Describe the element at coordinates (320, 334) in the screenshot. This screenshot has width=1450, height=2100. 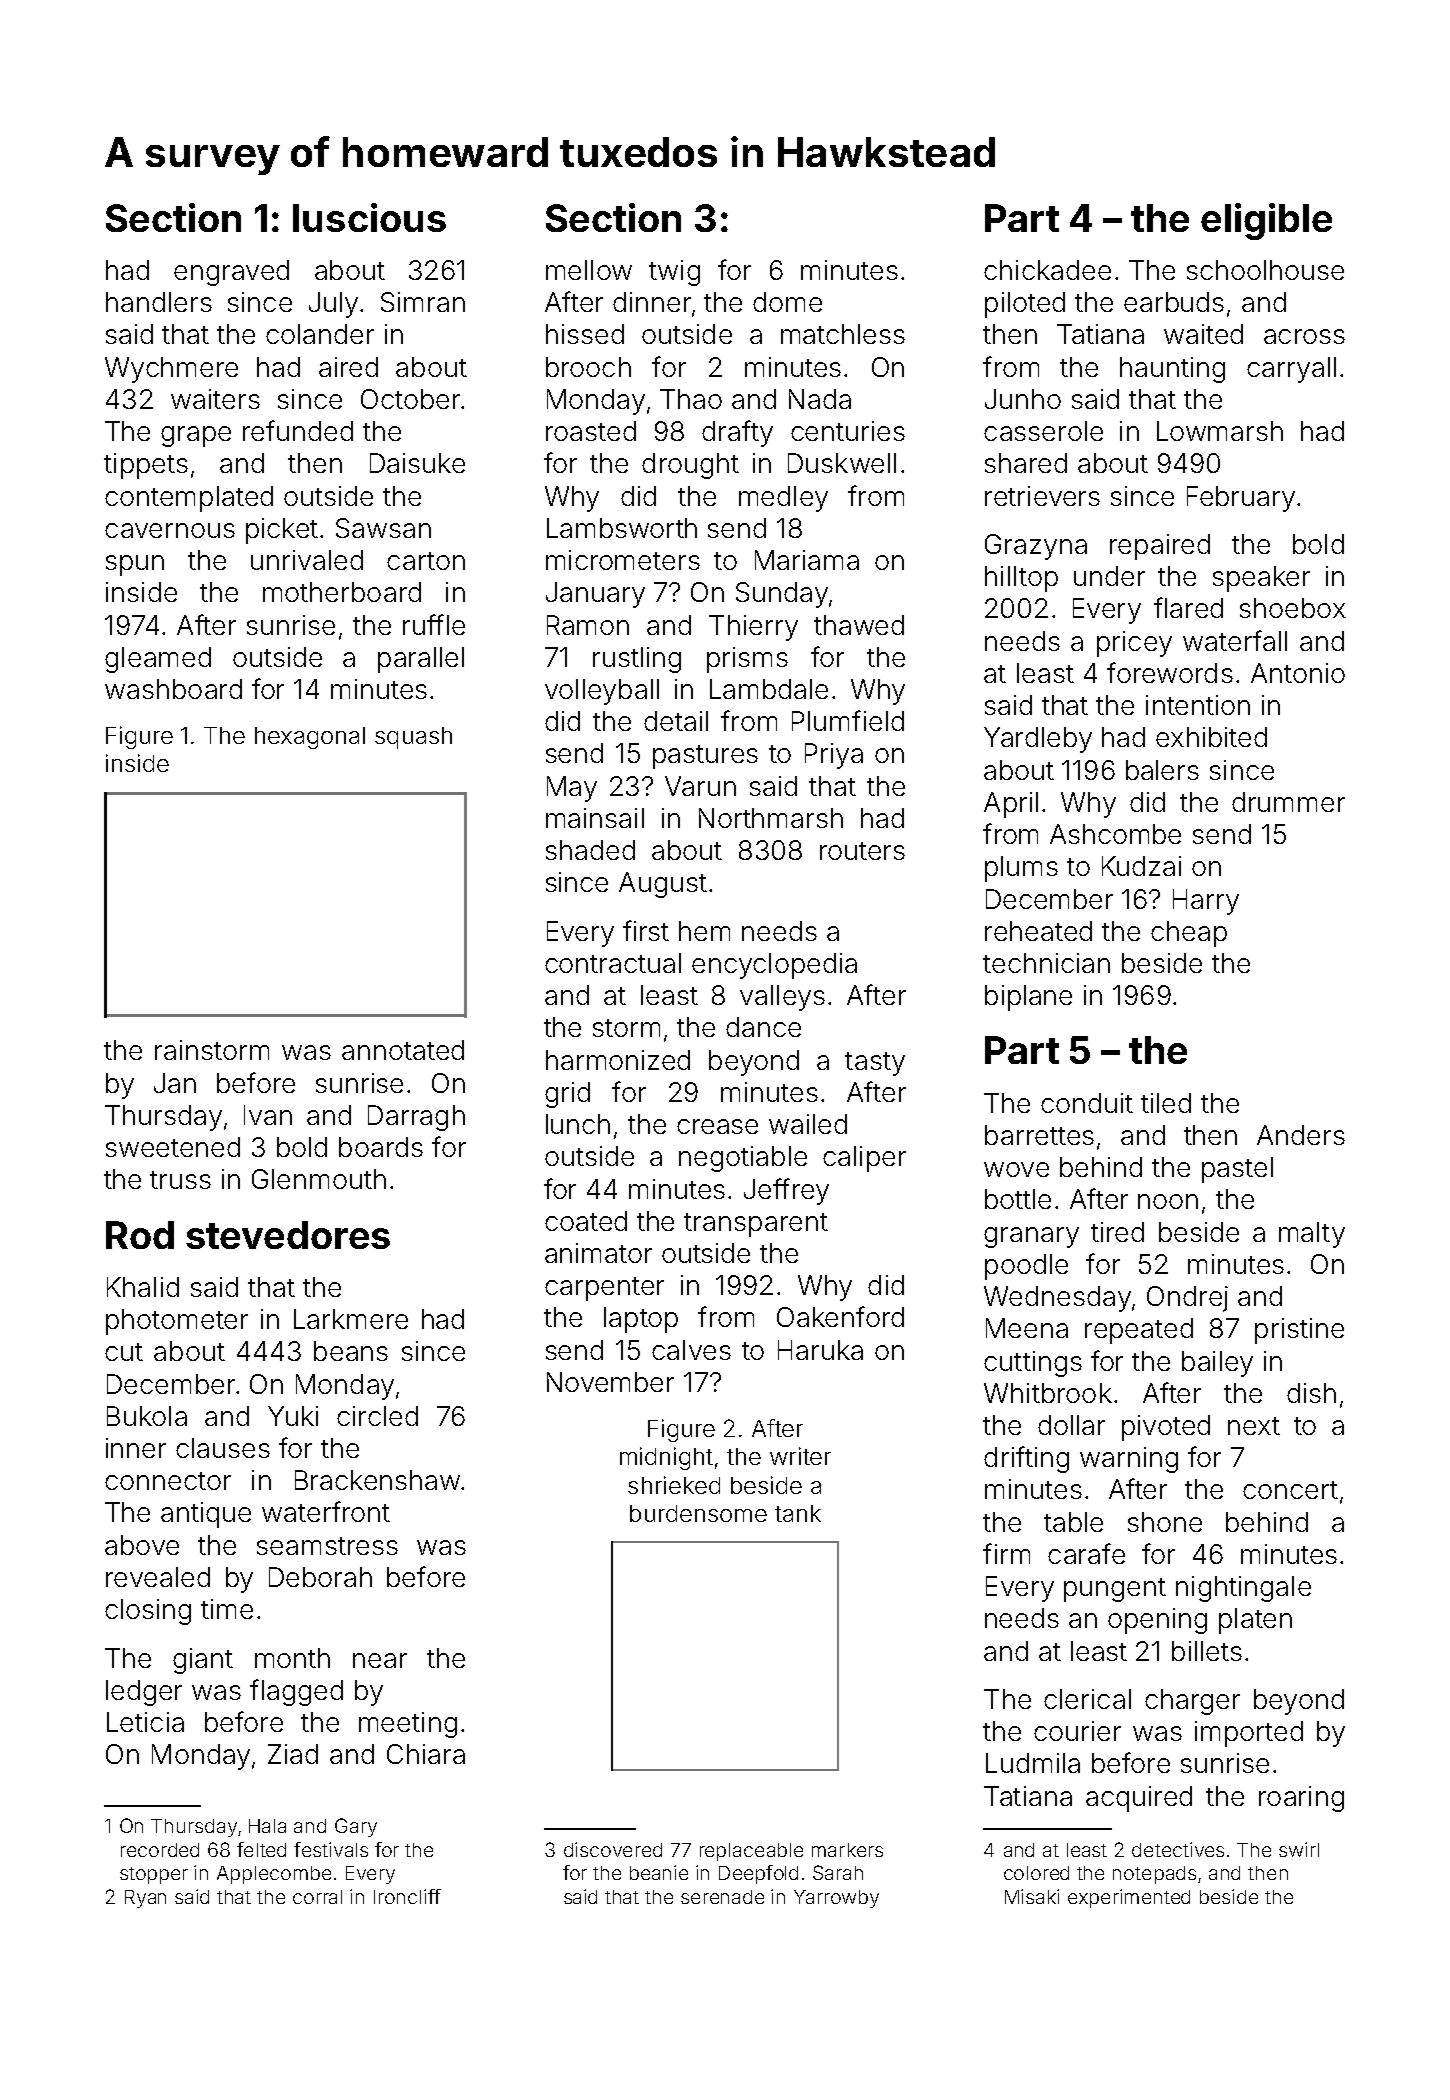
I see `colander` at that location.
